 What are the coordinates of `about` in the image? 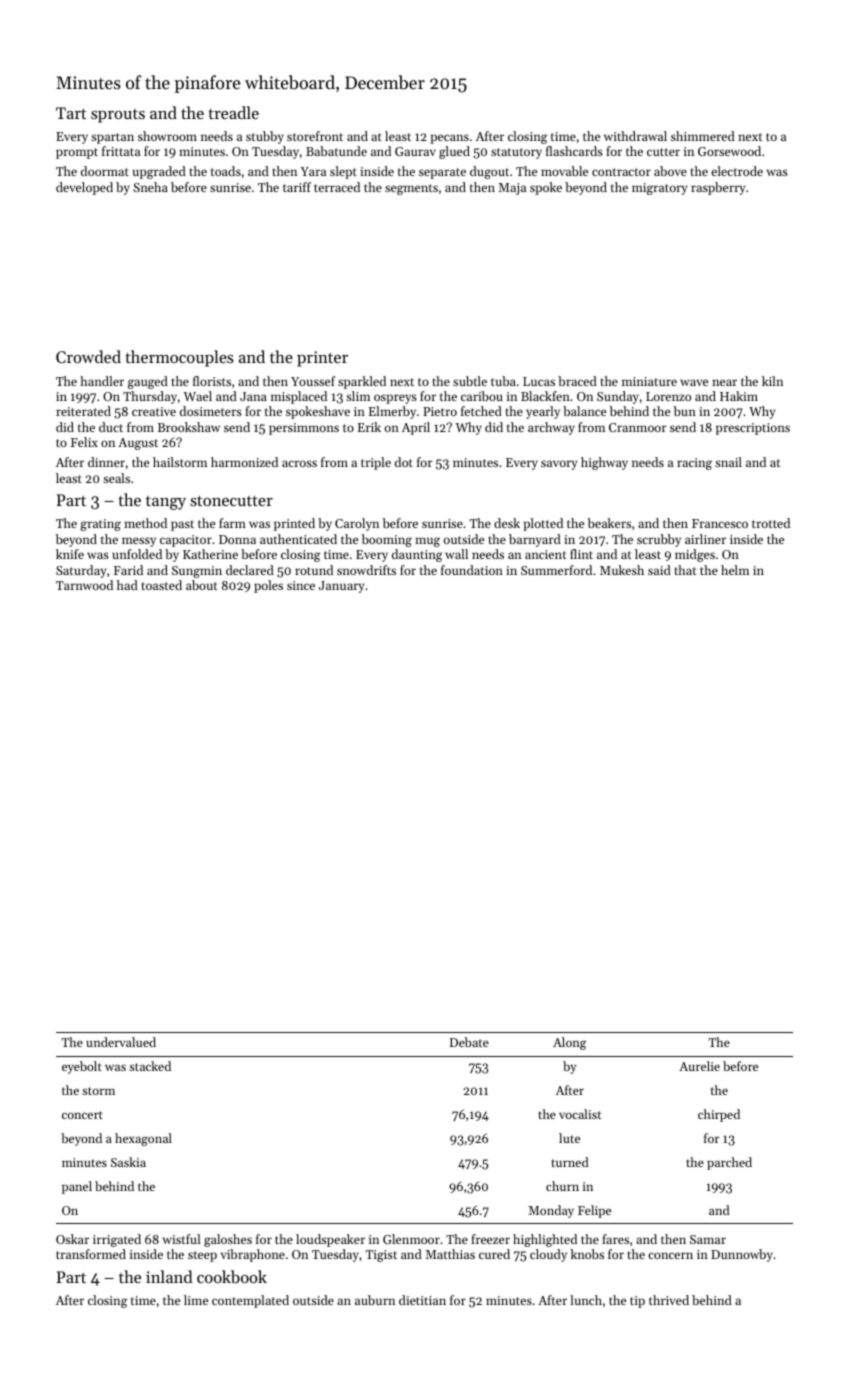 It's located at (201, 585).
